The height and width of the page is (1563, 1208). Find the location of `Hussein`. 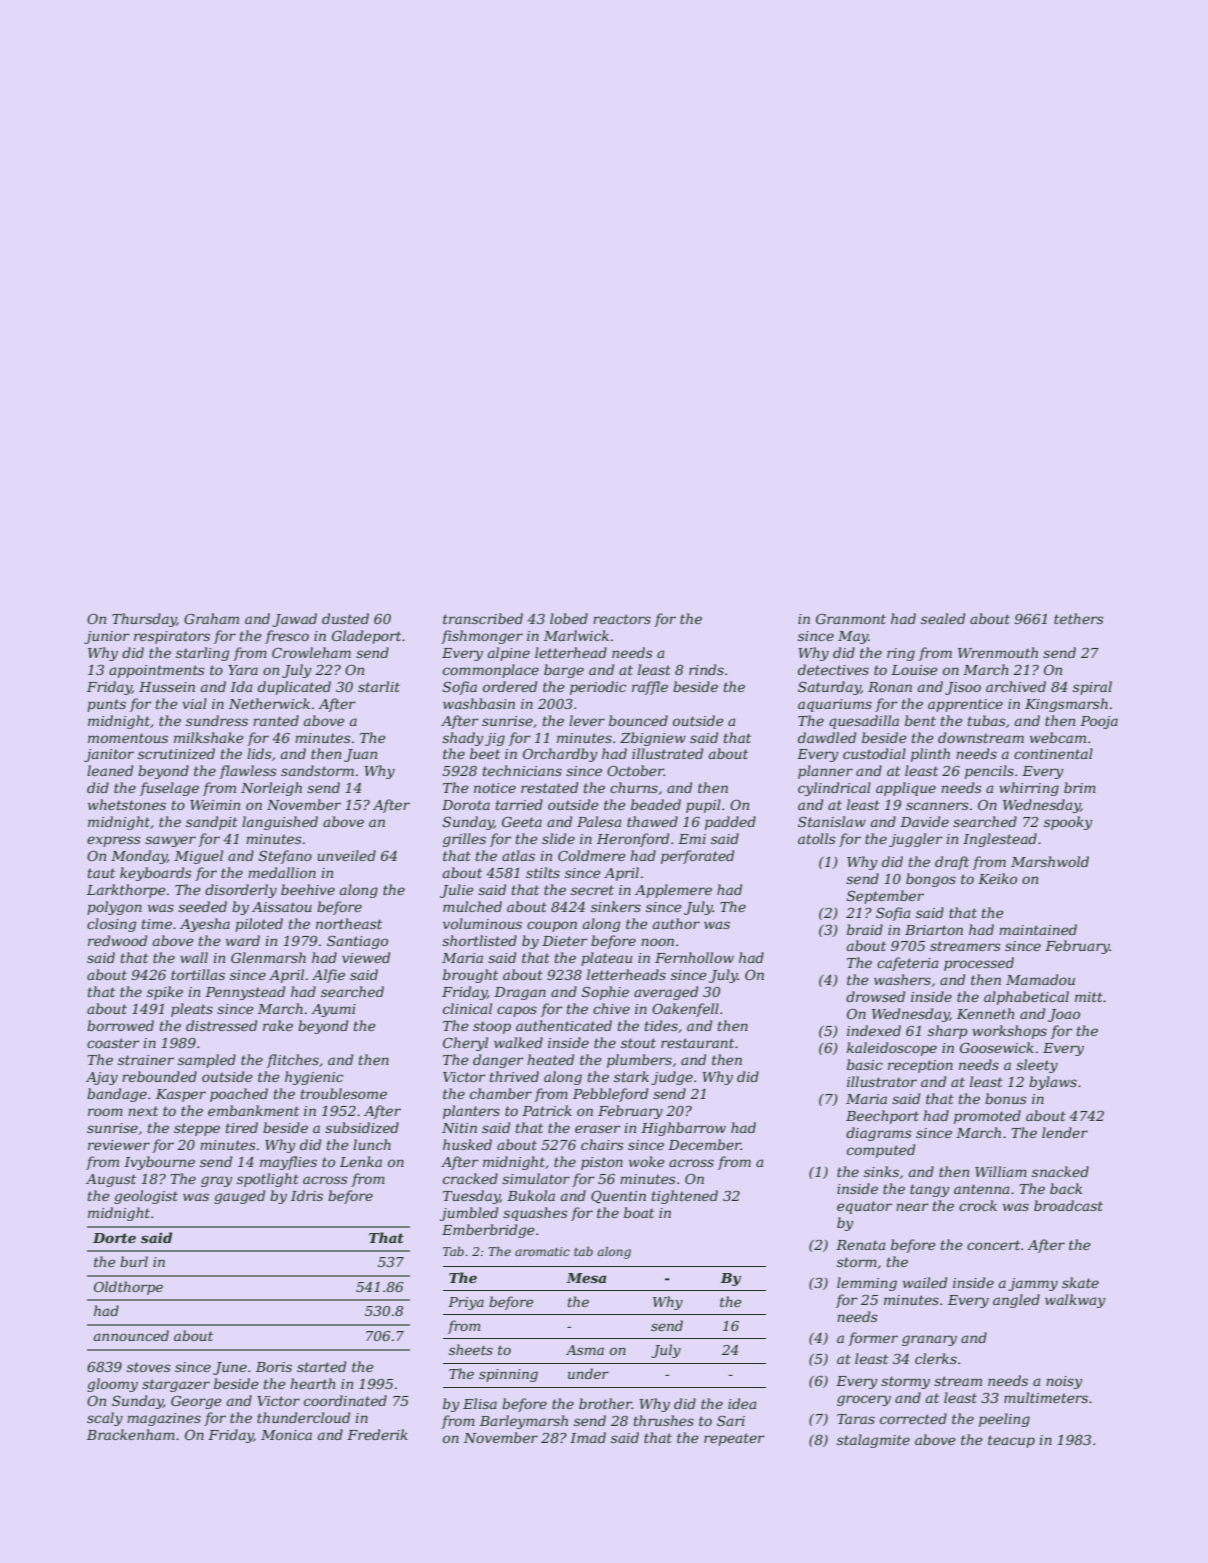

Hussein is located at coordinates (167, 687).
